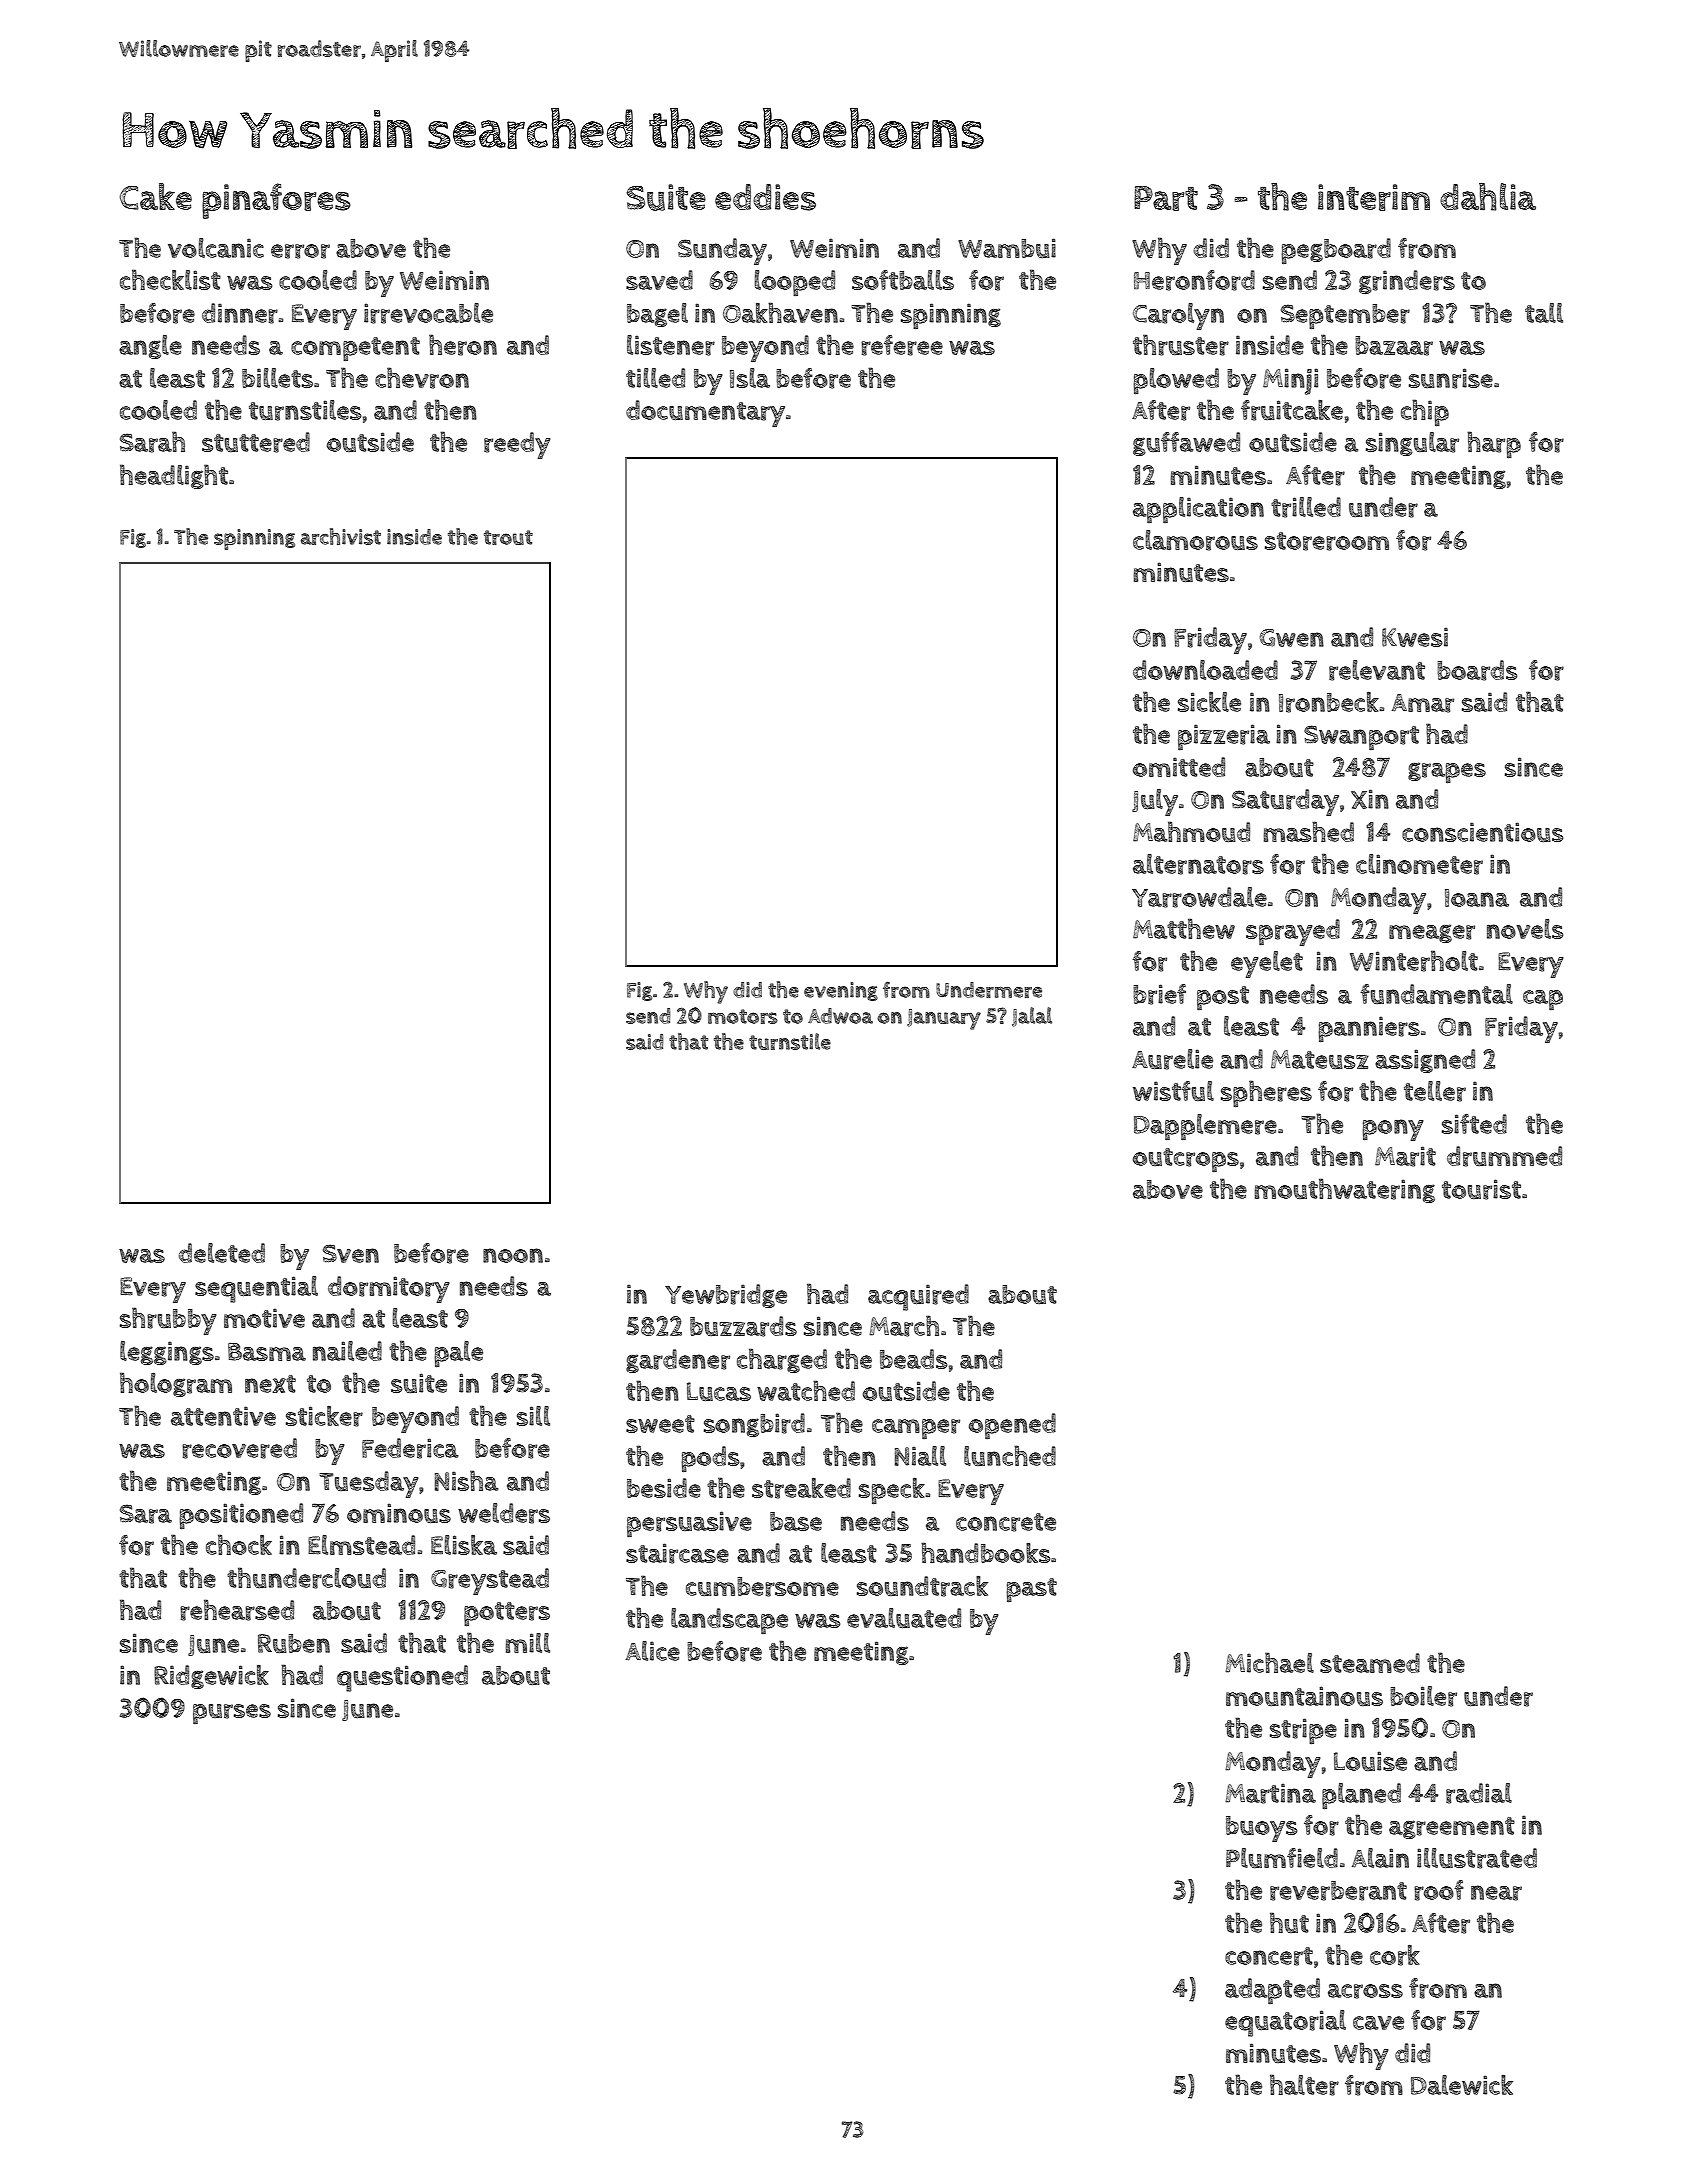 This document has width=1683, height=2178. Describe the element at coordinates (1393, 1130) in the document. I see `pony` at that location.
